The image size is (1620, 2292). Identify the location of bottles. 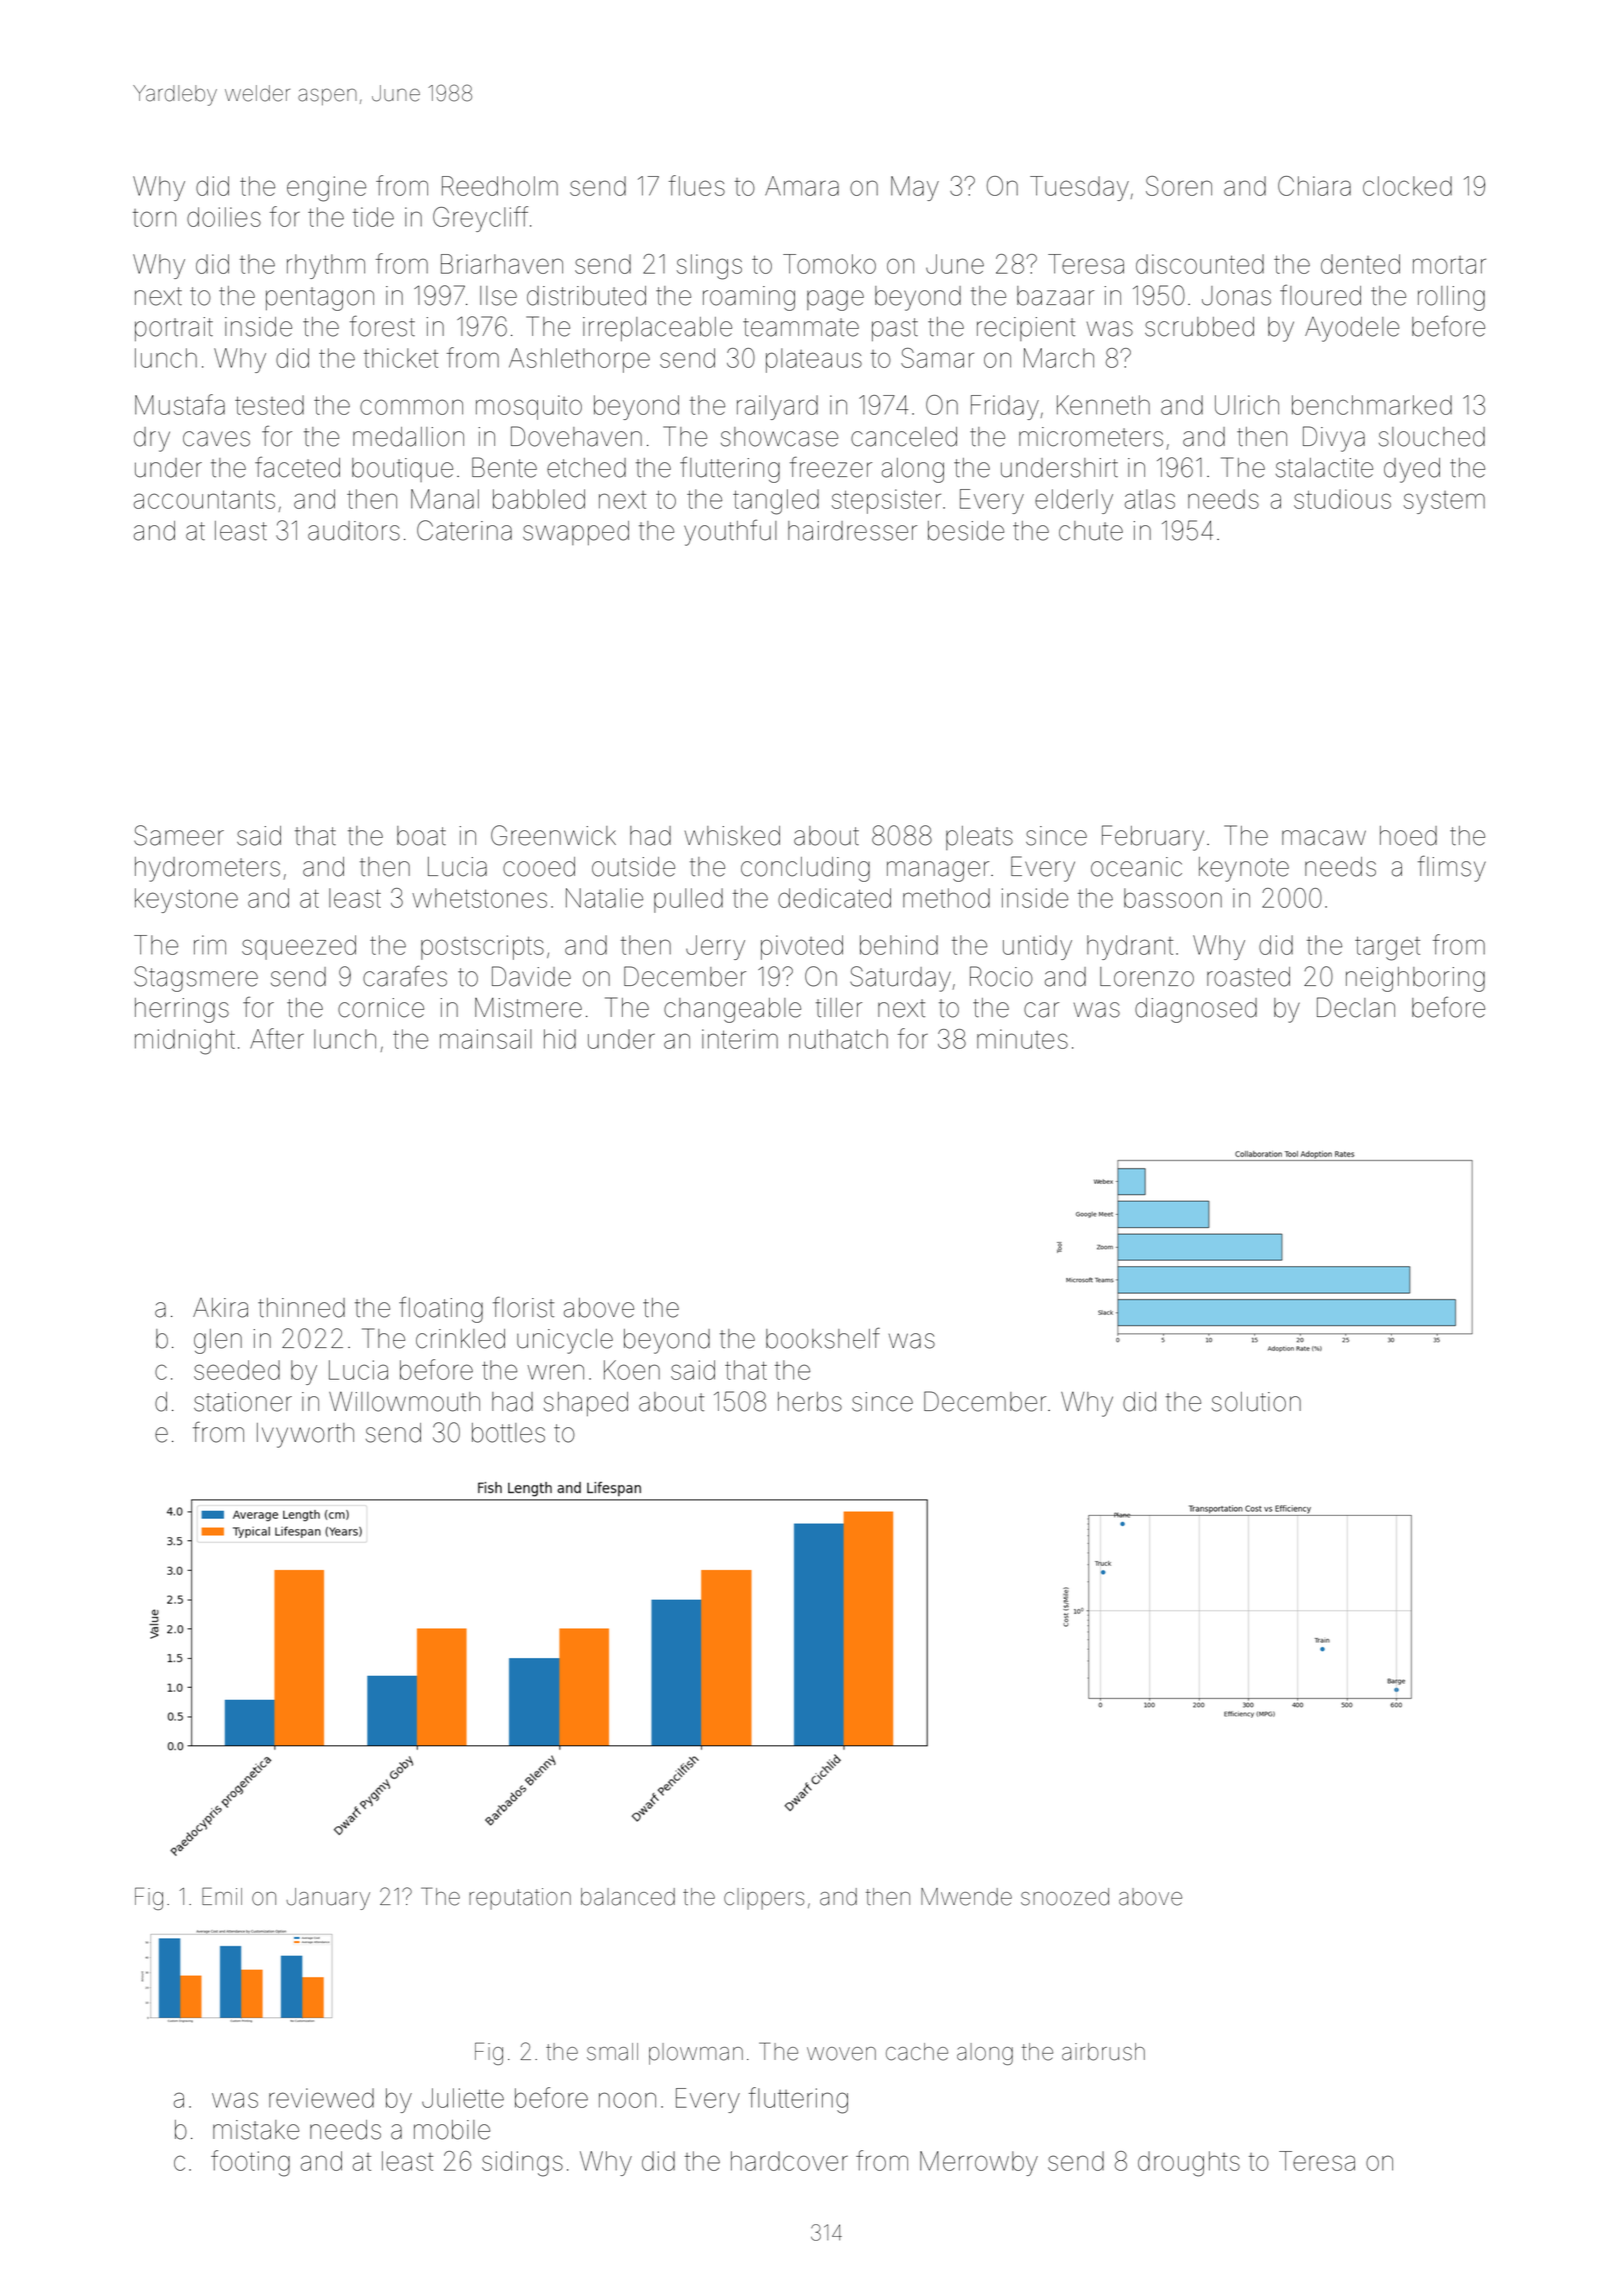
(508, 1433).
